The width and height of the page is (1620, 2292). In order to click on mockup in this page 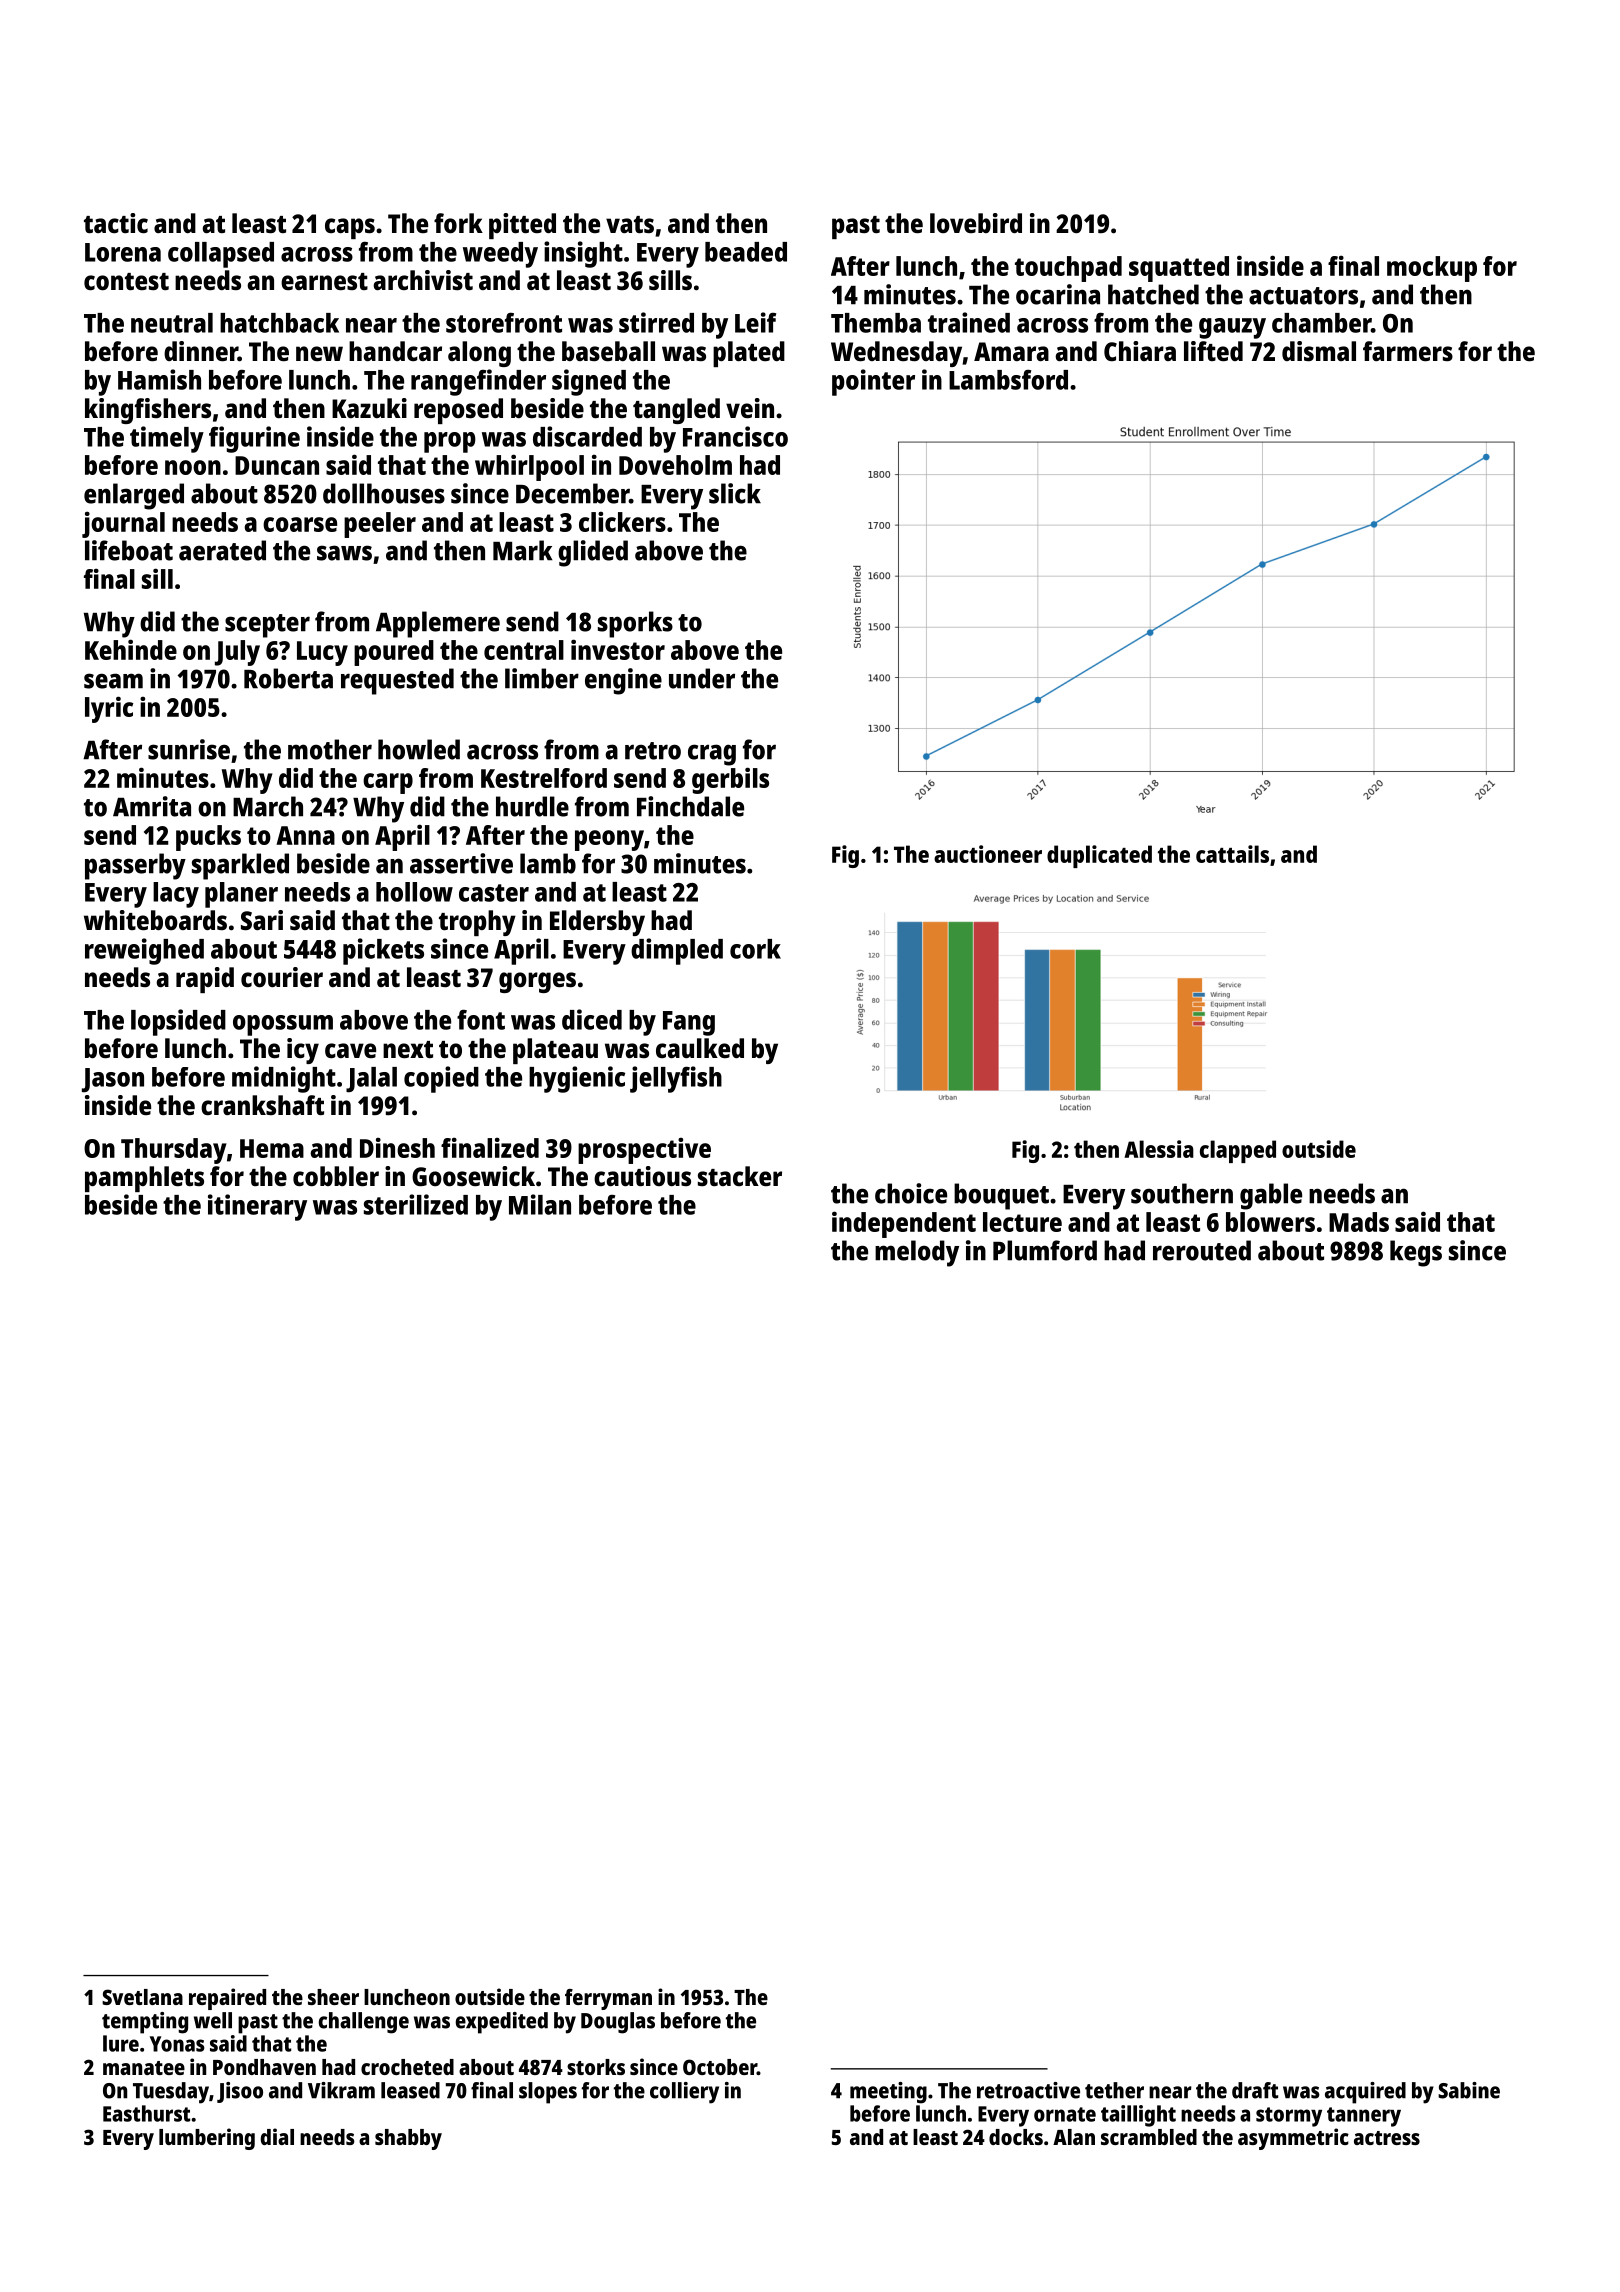, I will do `click(1432, 269)`.
